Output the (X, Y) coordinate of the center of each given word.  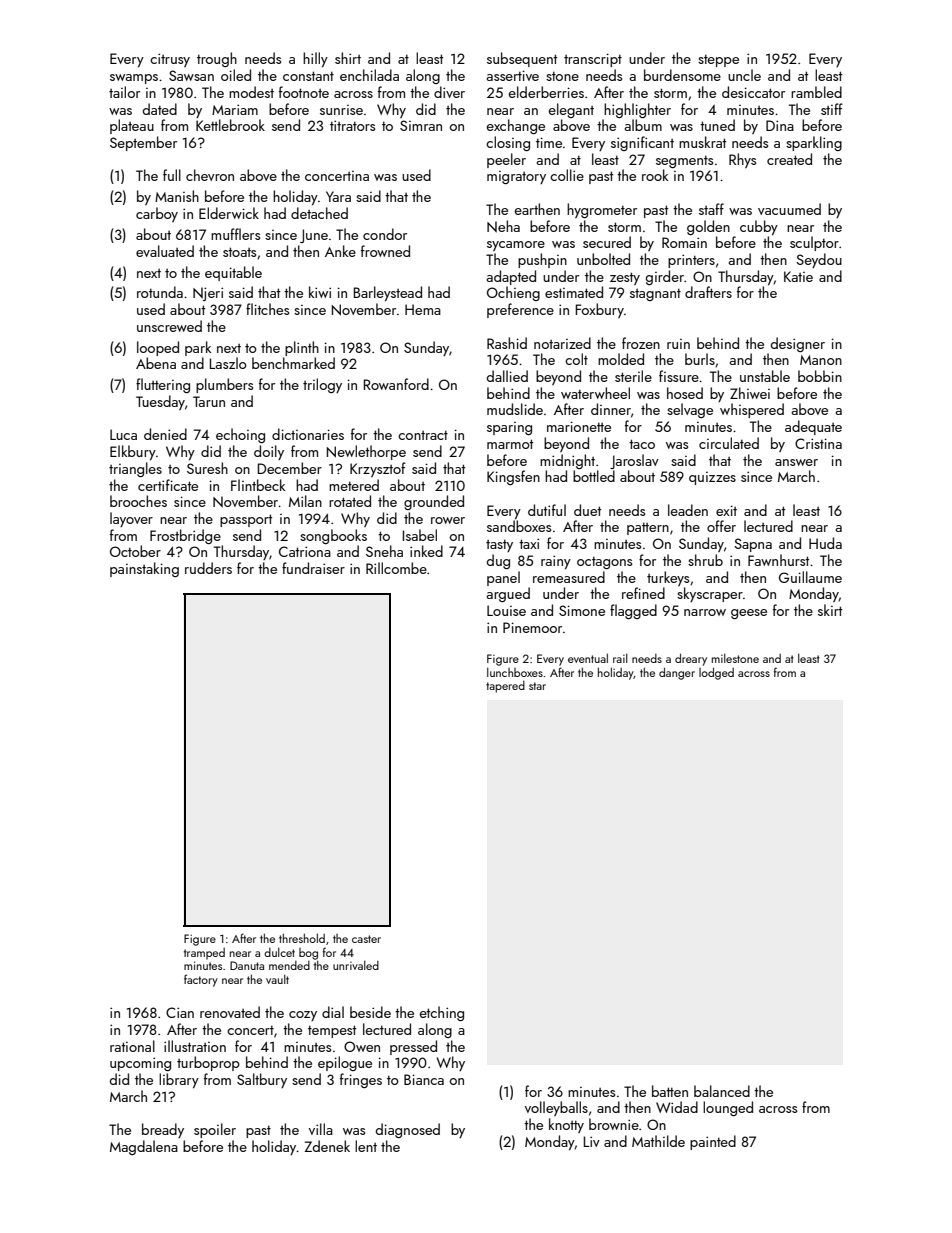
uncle (744, 75)
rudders (208, 568)
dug (498, 561)
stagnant (655, 294)
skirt (830, 610)
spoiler (215, 1130)
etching (442, 1013)
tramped (204, 954)
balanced (722, 1091)
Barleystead (388, 293)
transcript (593, 60)
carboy (157, 214)
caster (366, 939)
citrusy (170, 60)
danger (677, 673)
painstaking (144, 569)
